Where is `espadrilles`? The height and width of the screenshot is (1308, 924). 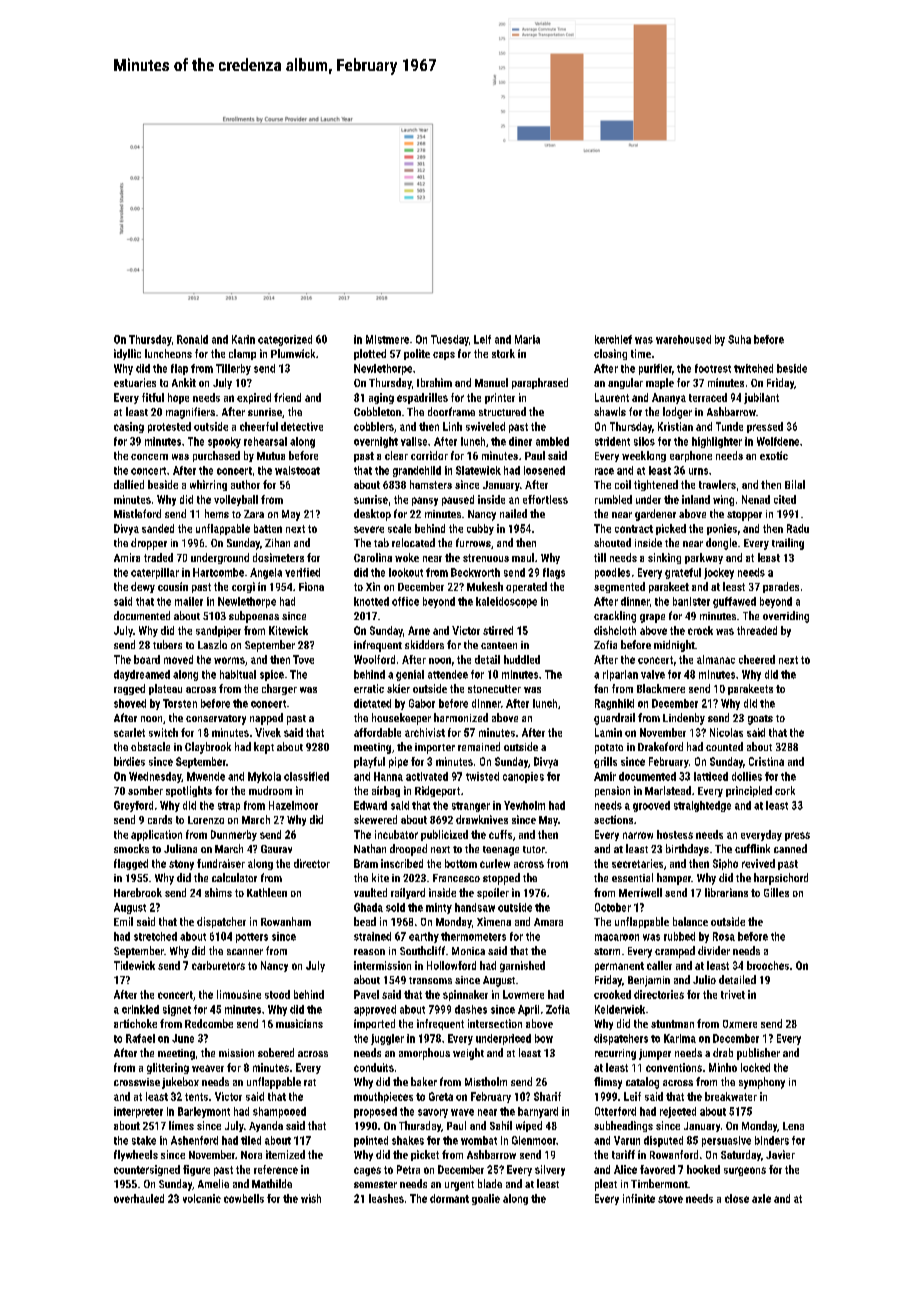
espadrilles is located at coordinates (422, 398).
